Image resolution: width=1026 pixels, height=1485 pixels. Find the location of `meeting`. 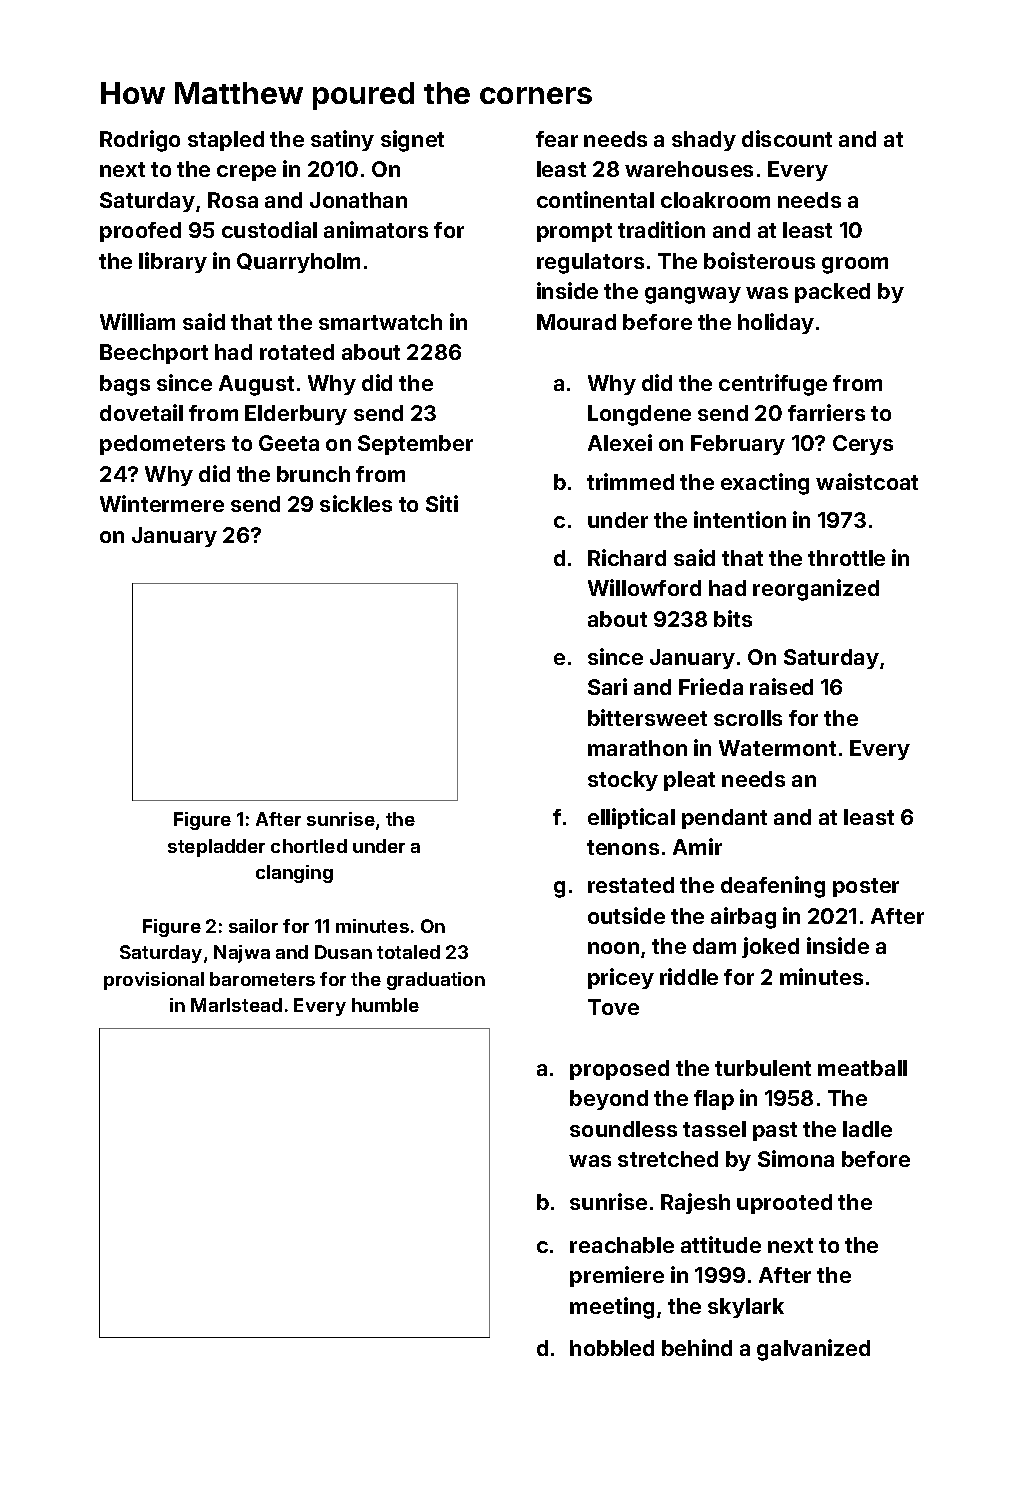

meeting is located at coordinates (612, 1308).
